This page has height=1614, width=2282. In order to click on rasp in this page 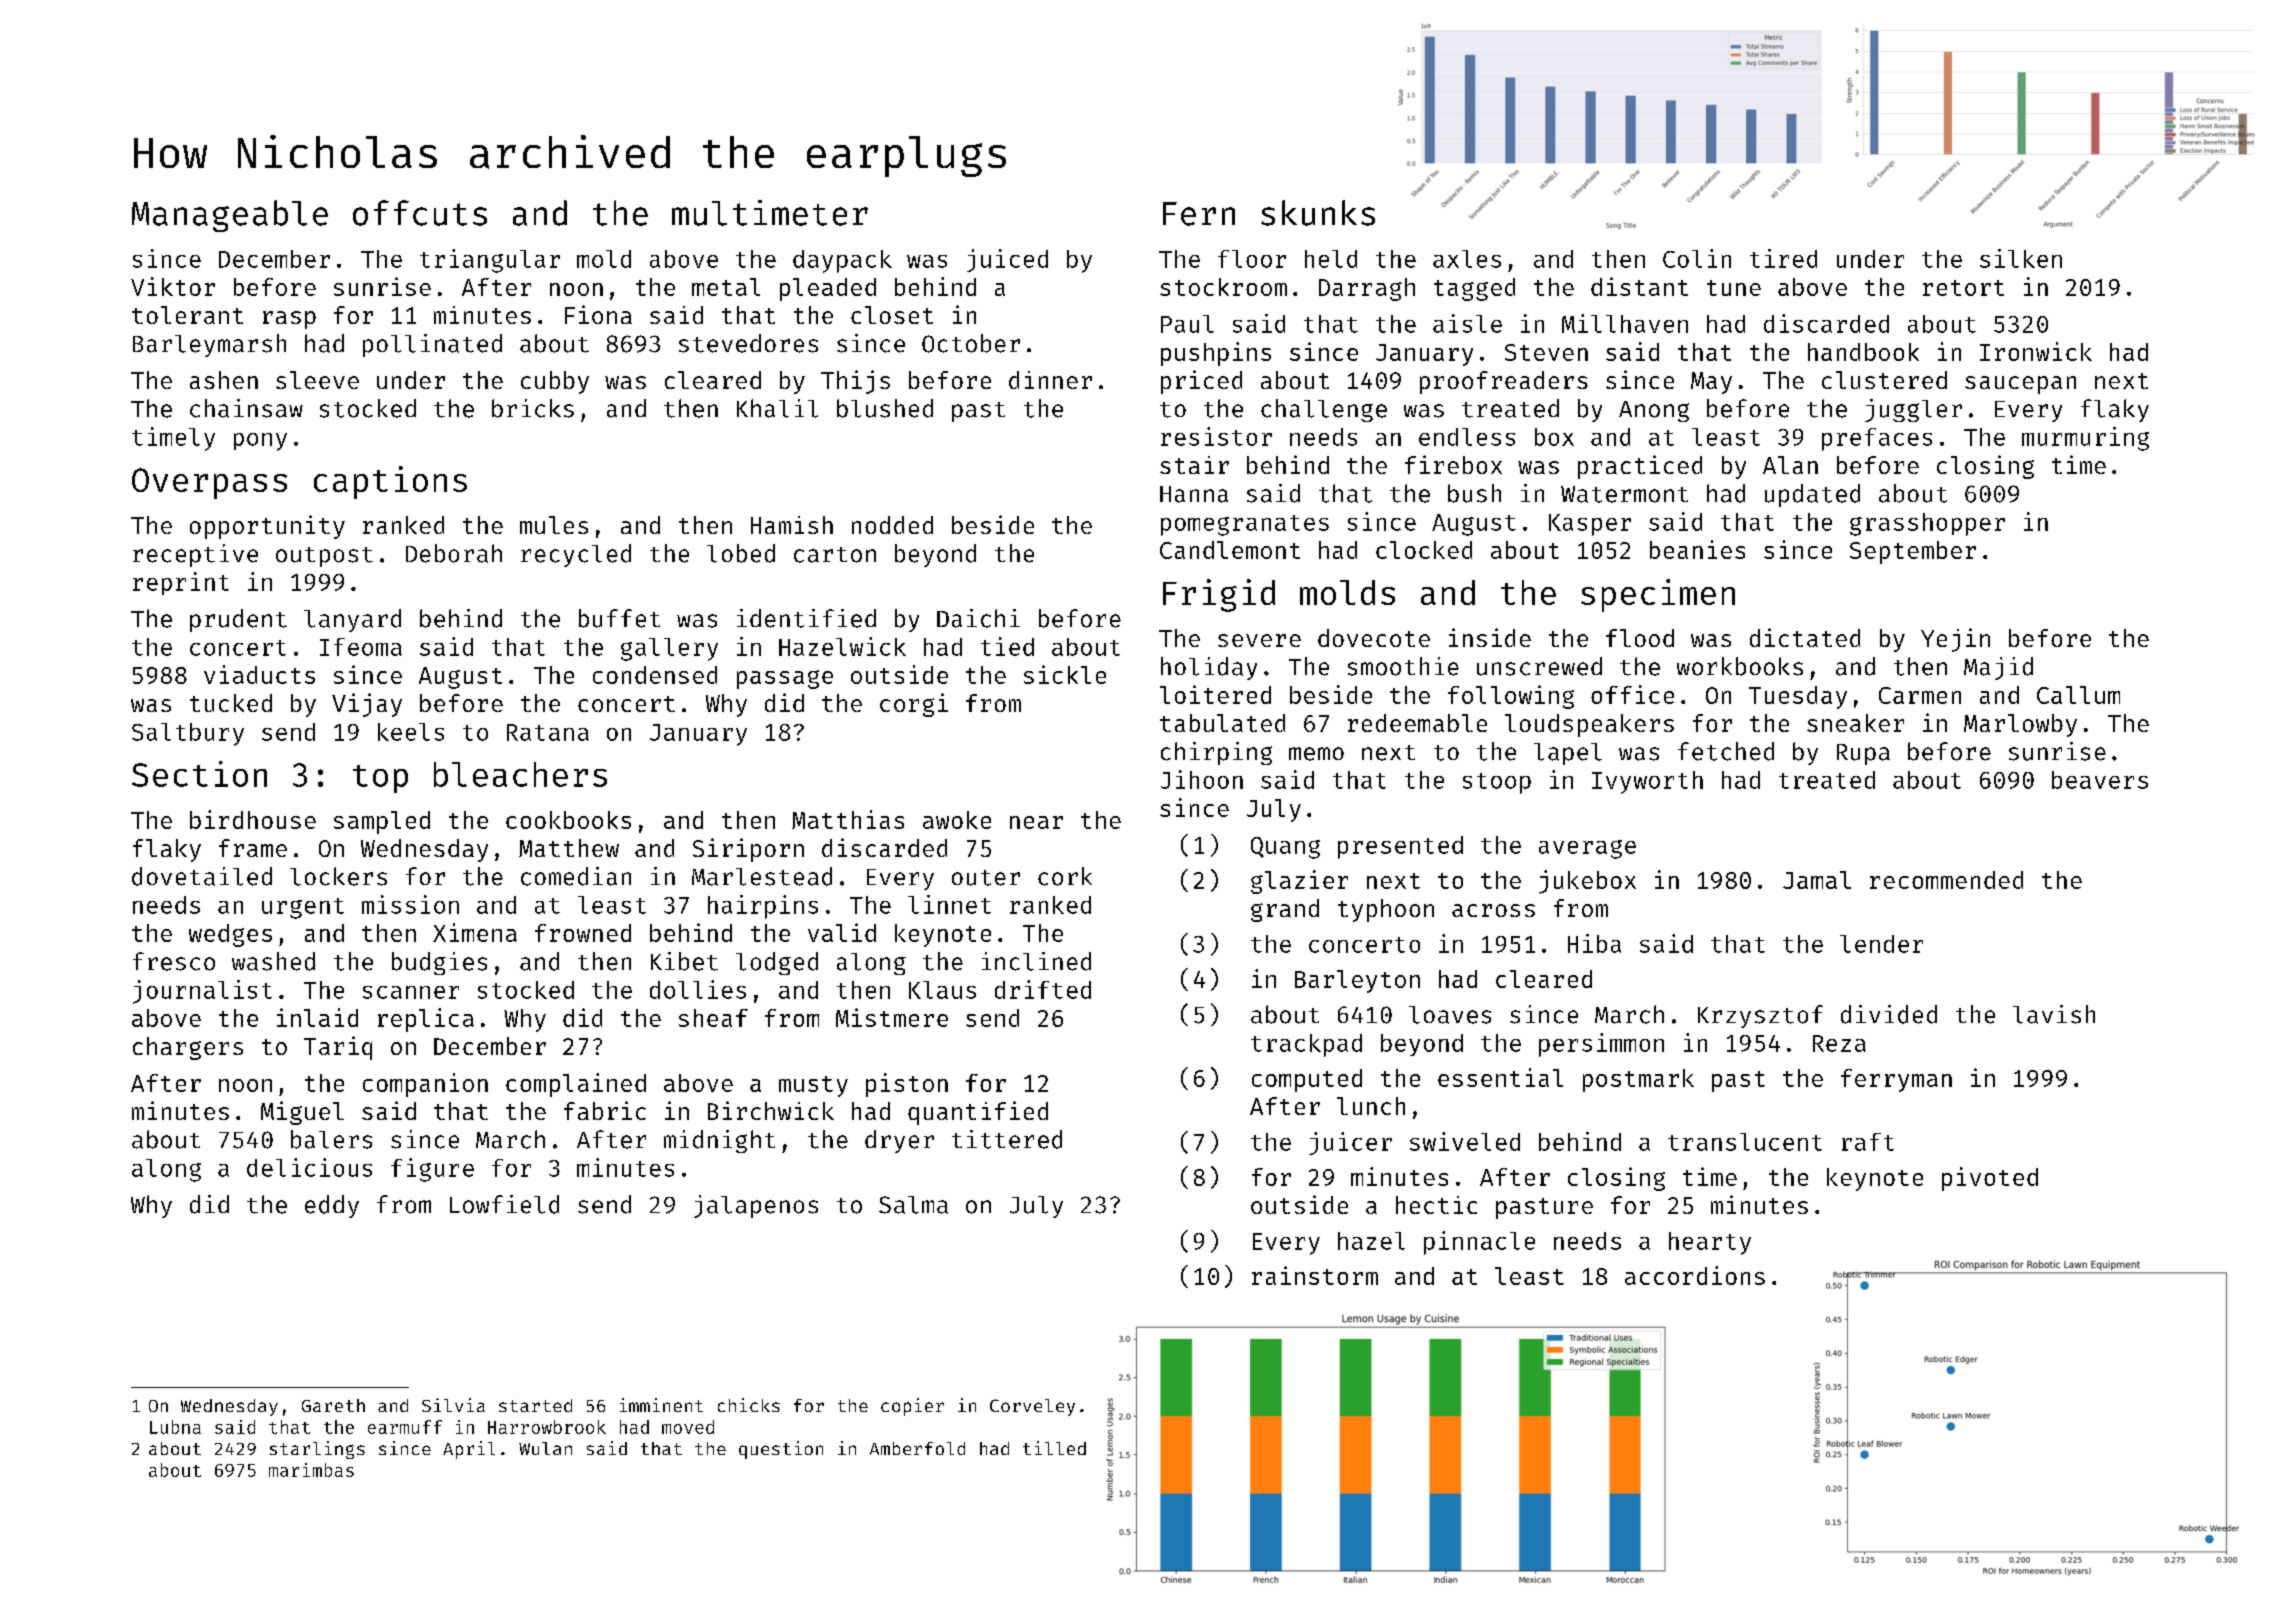, I will do `click(289, 320)`.
